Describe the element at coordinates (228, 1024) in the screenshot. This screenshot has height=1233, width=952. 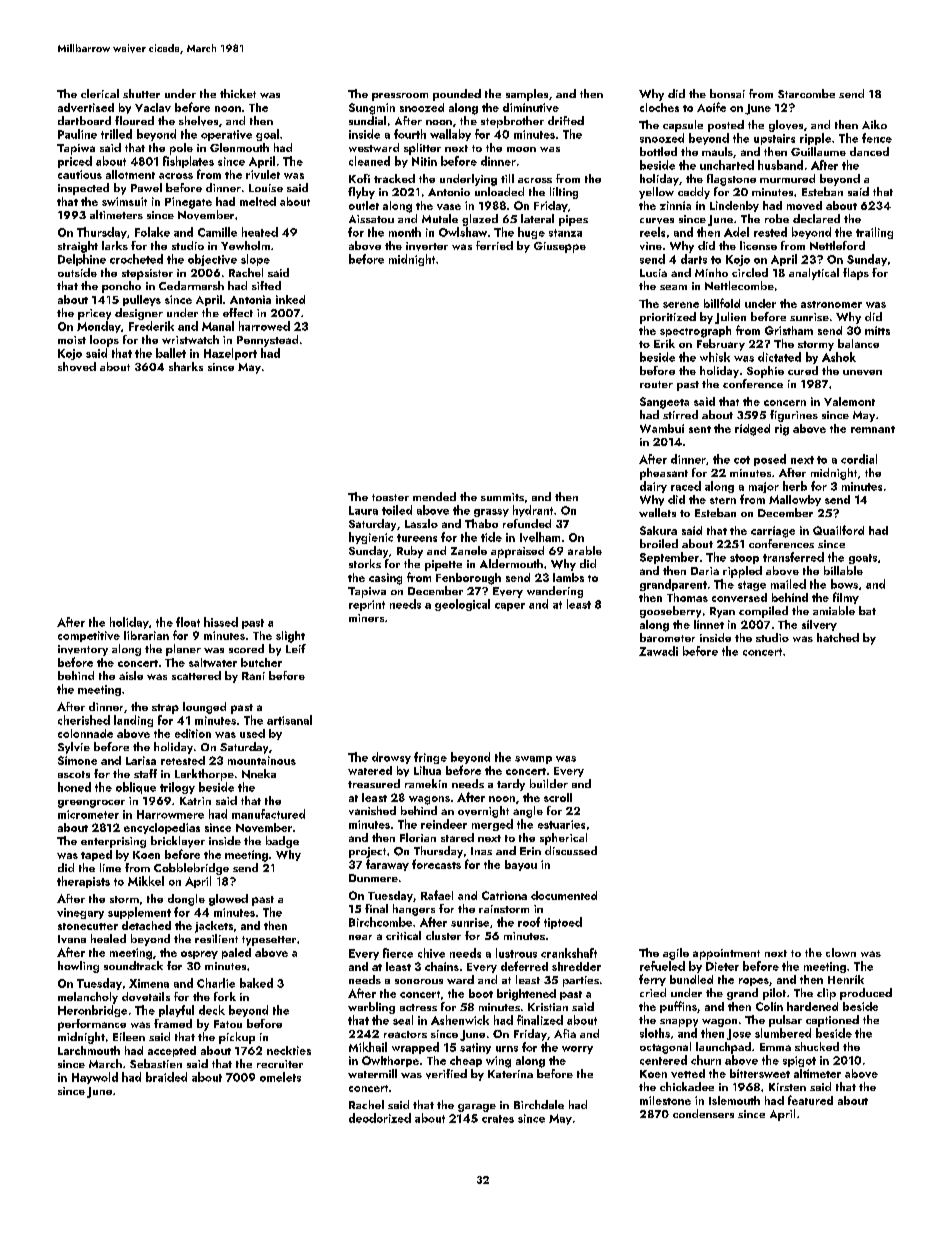
I see `Fatou` at that location.
